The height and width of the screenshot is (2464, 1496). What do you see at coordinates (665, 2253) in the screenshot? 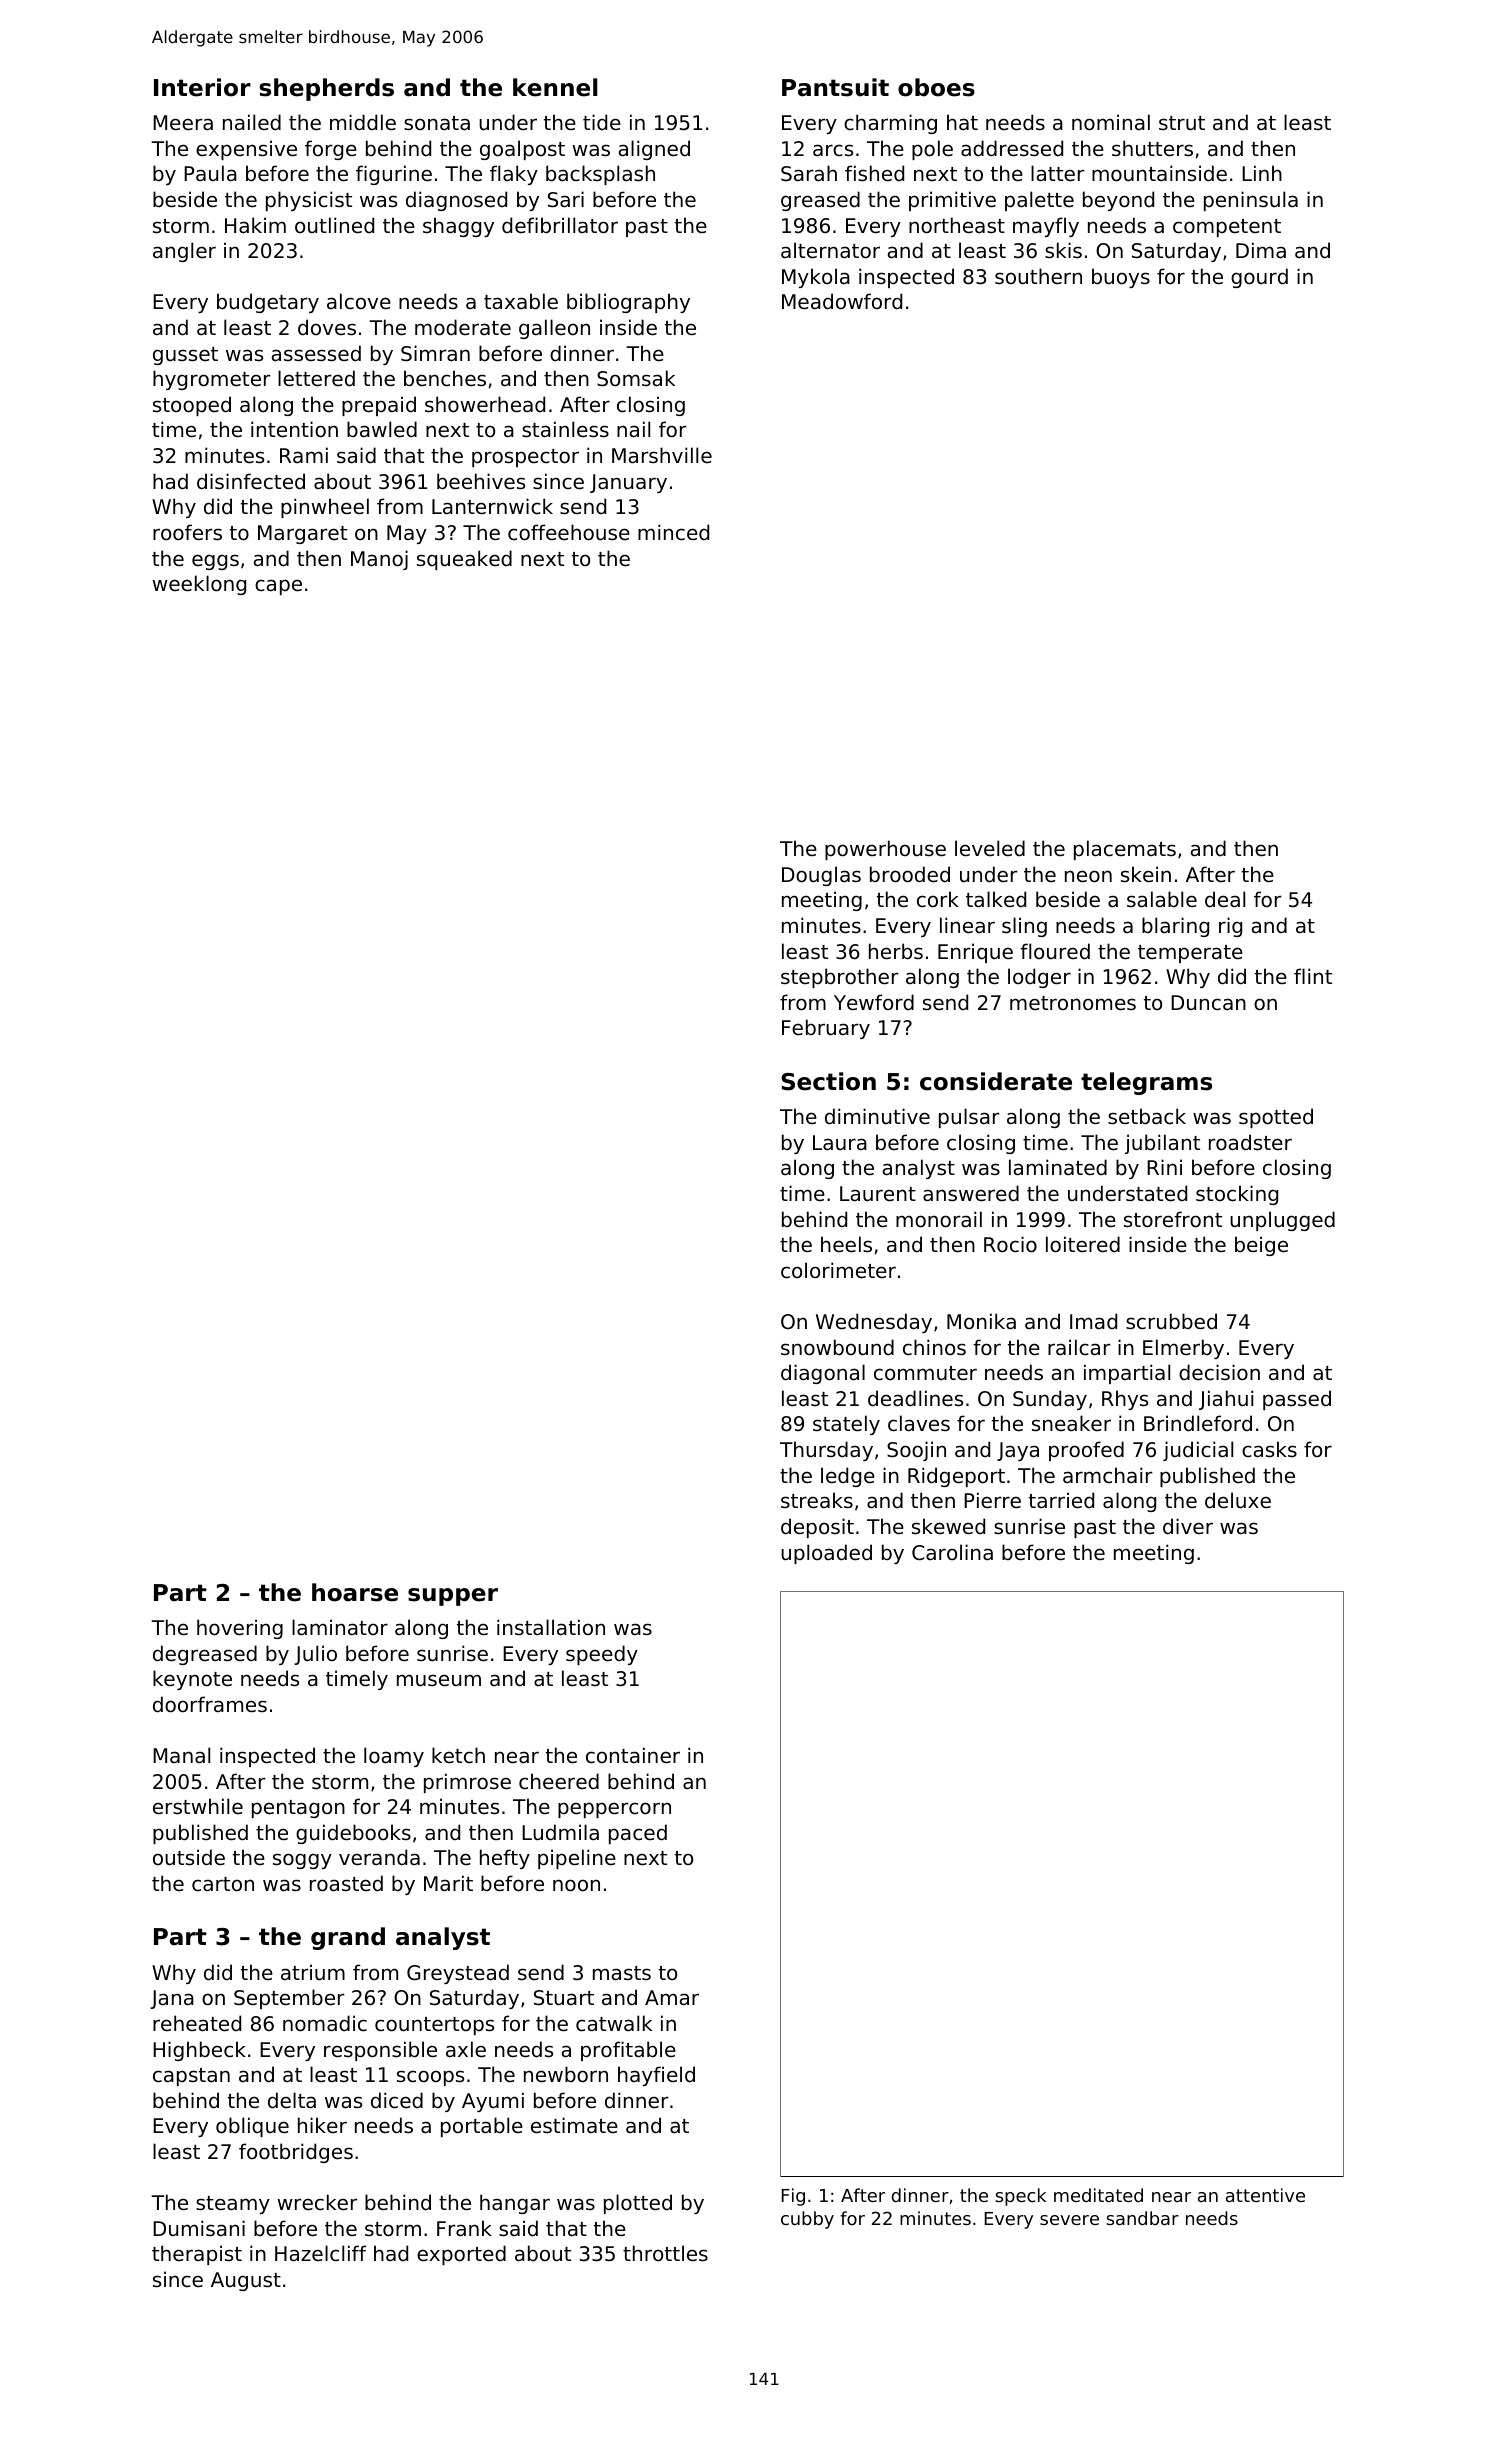
I see `throttles` at bounding box center [665, 2253].
